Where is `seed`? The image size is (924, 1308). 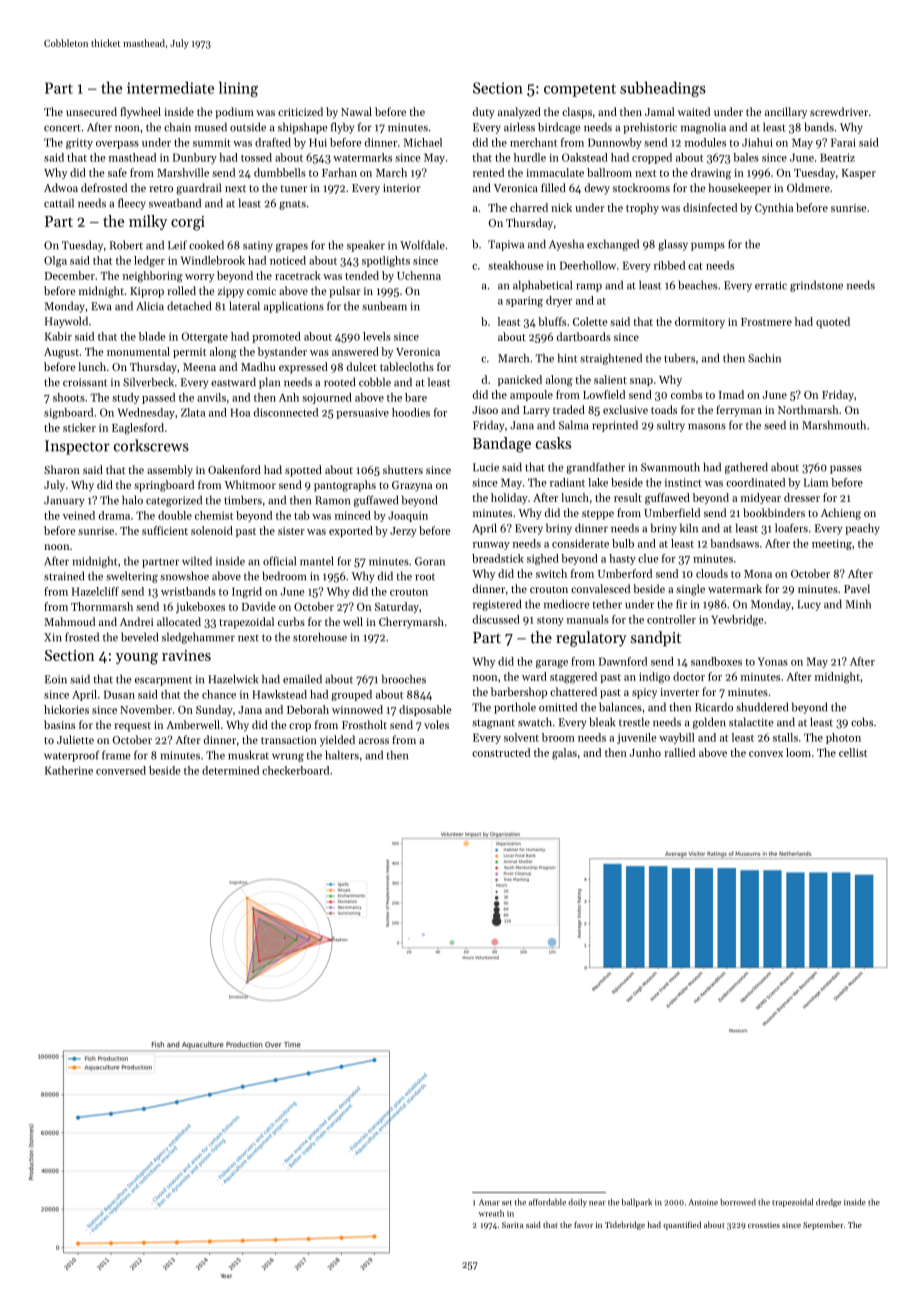 seed is located at coordinates (775, 425).
